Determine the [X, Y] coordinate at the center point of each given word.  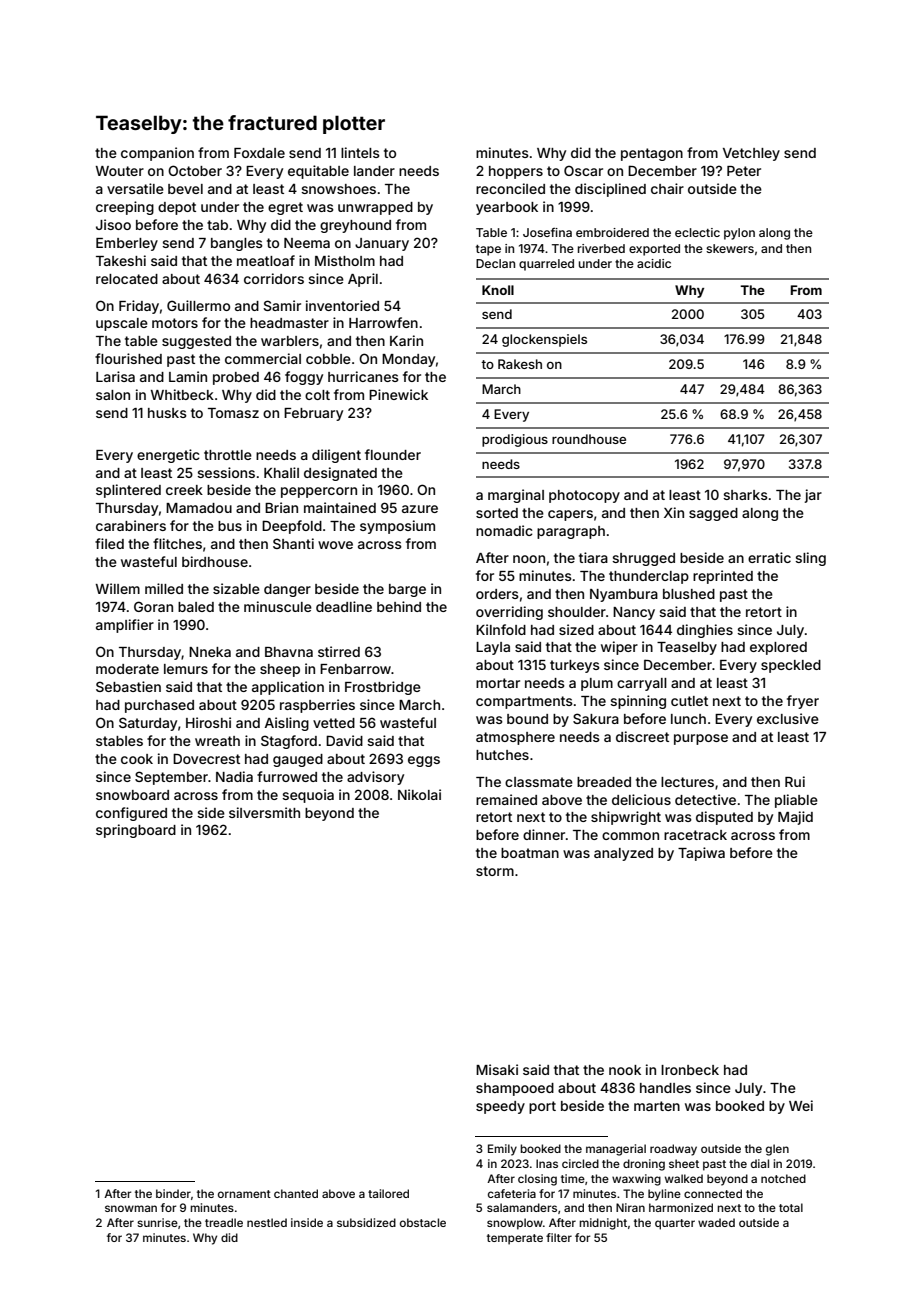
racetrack [695, 835]
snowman [131, 1208]
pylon [739, 234]
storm [495, 871]
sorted [497, 513]
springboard [136, 831]
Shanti [293, 543]
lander [374, 171]
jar [813, 496]
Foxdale [259, 153]
